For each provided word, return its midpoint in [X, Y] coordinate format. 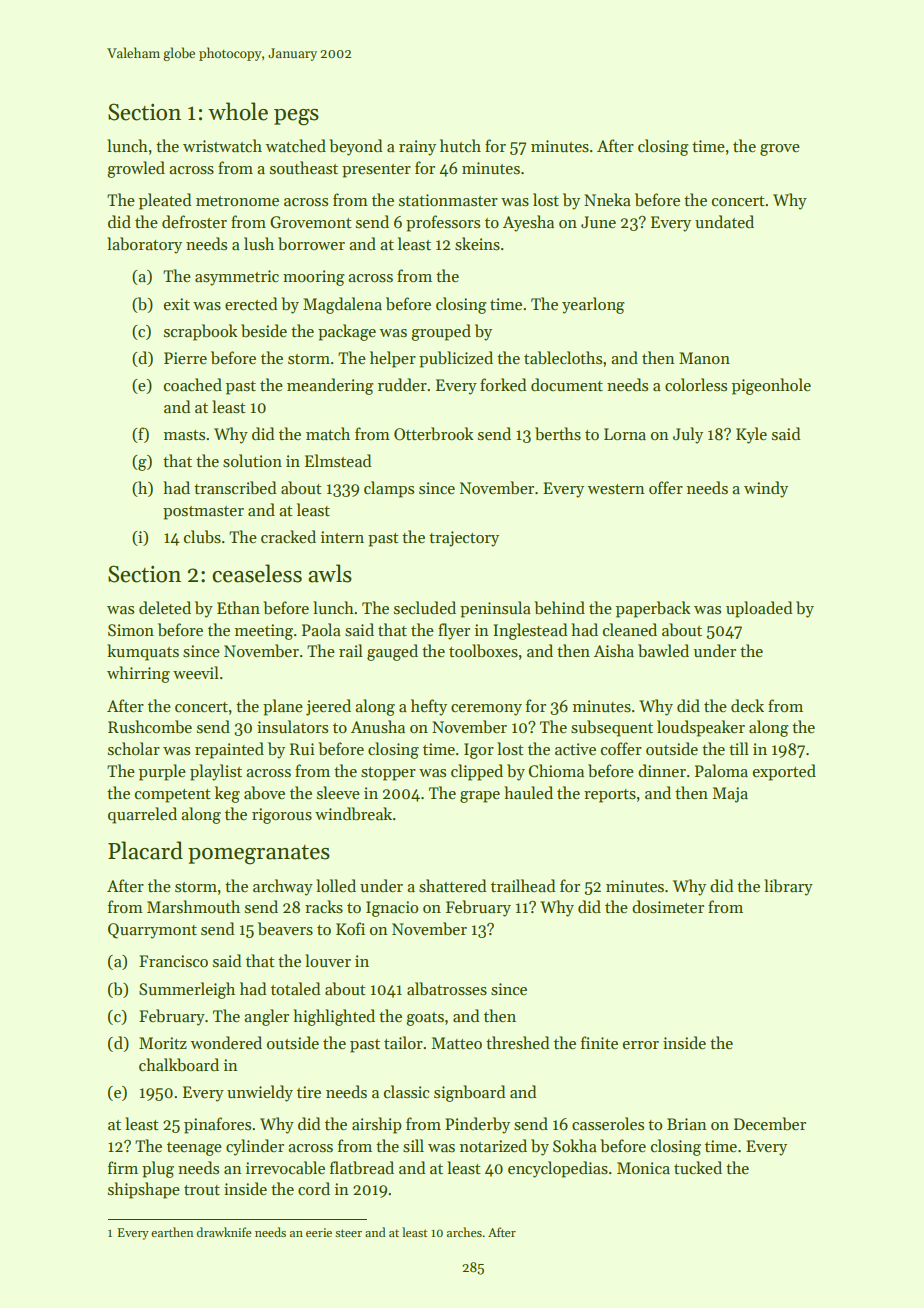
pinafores [217, 1125]
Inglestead [530, 631]
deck [747, 705]
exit [177, 304]
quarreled [142, 815]
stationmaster [448, 200]
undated [724, 221]
